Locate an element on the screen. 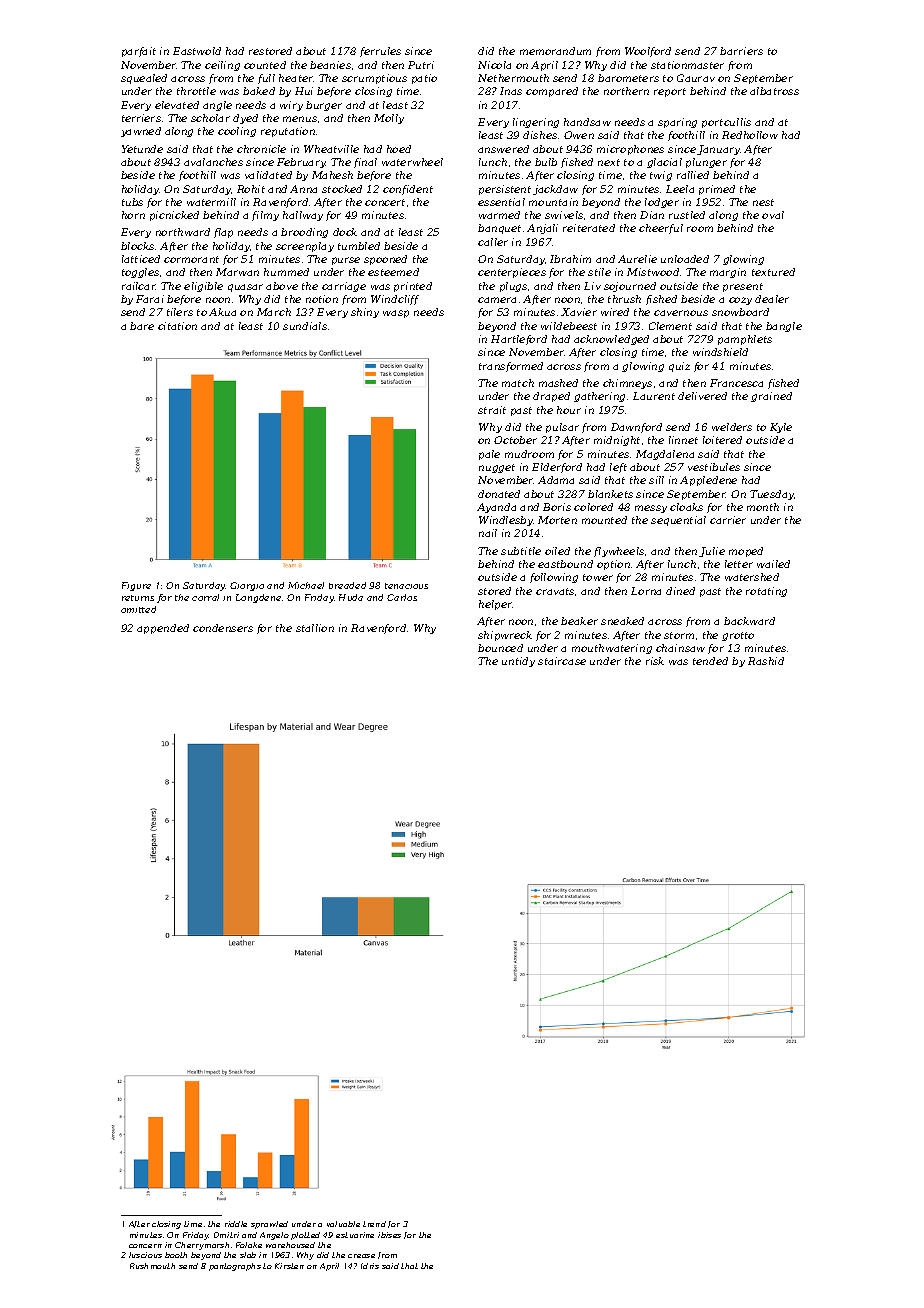 This screenshot has height=1308, width=924. Rashid is located at coordinates (766, 661).
